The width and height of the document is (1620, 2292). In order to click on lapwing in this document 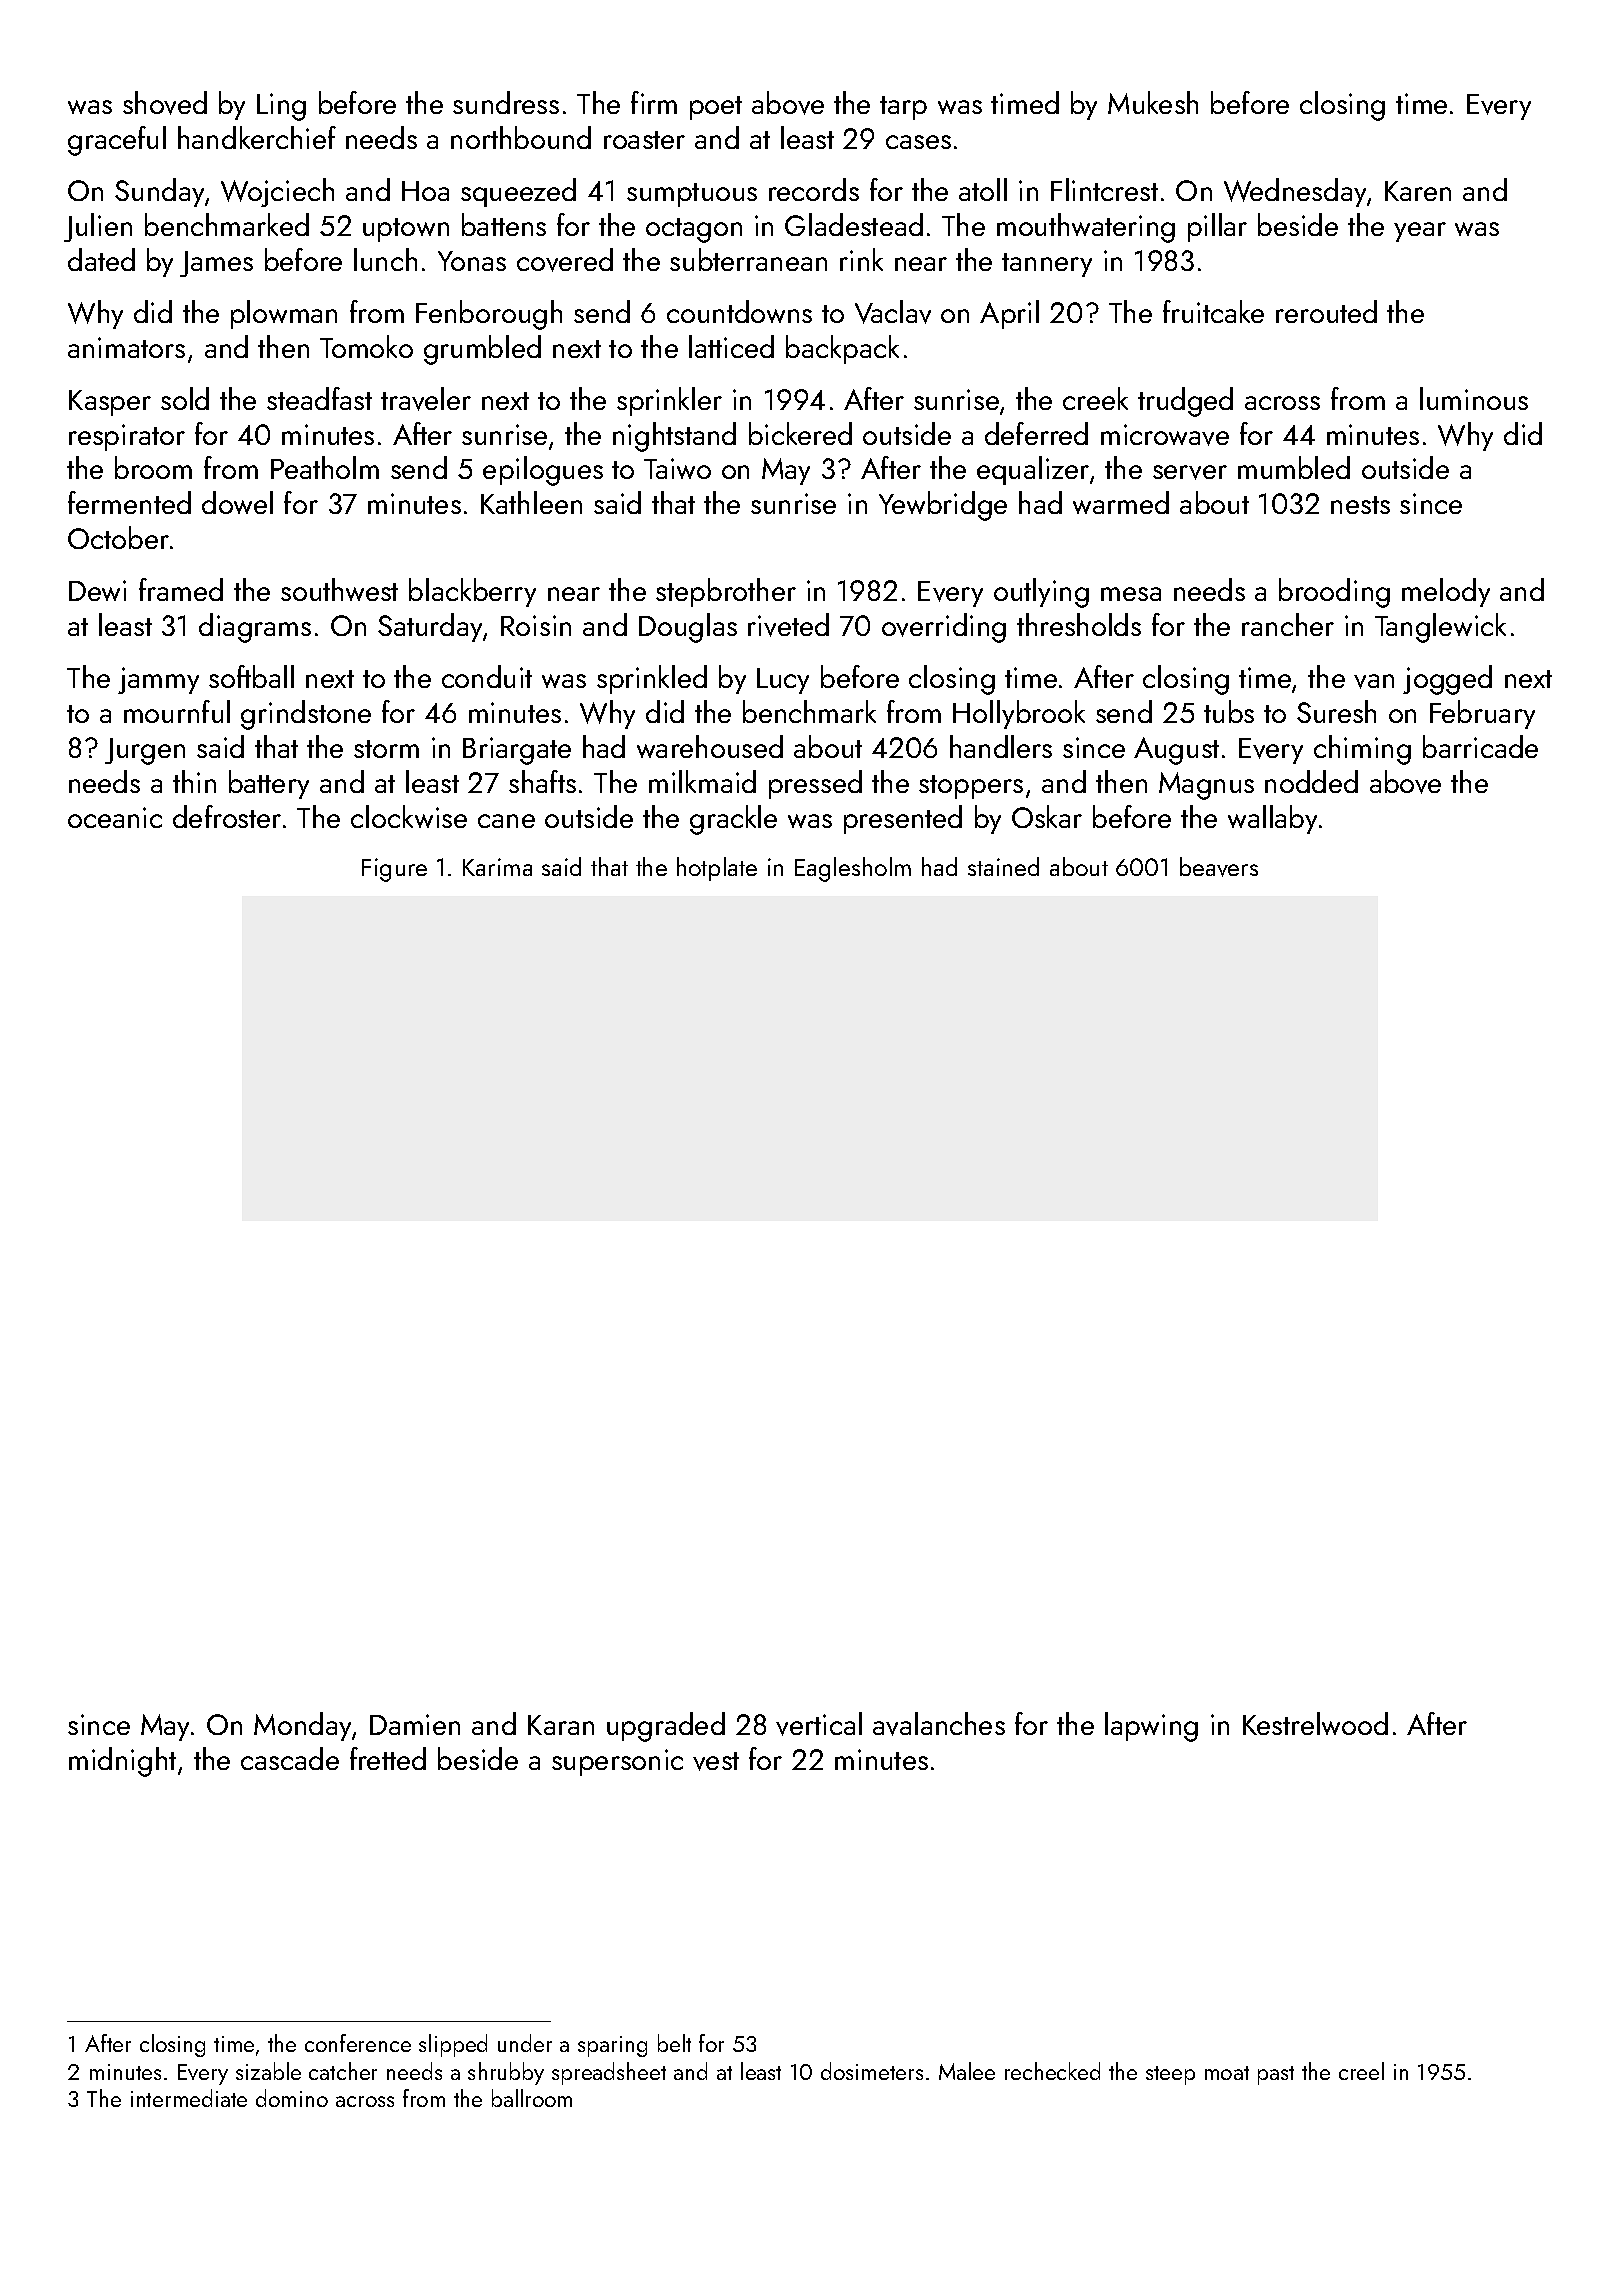, I will do `click(1151, 1727)`.
